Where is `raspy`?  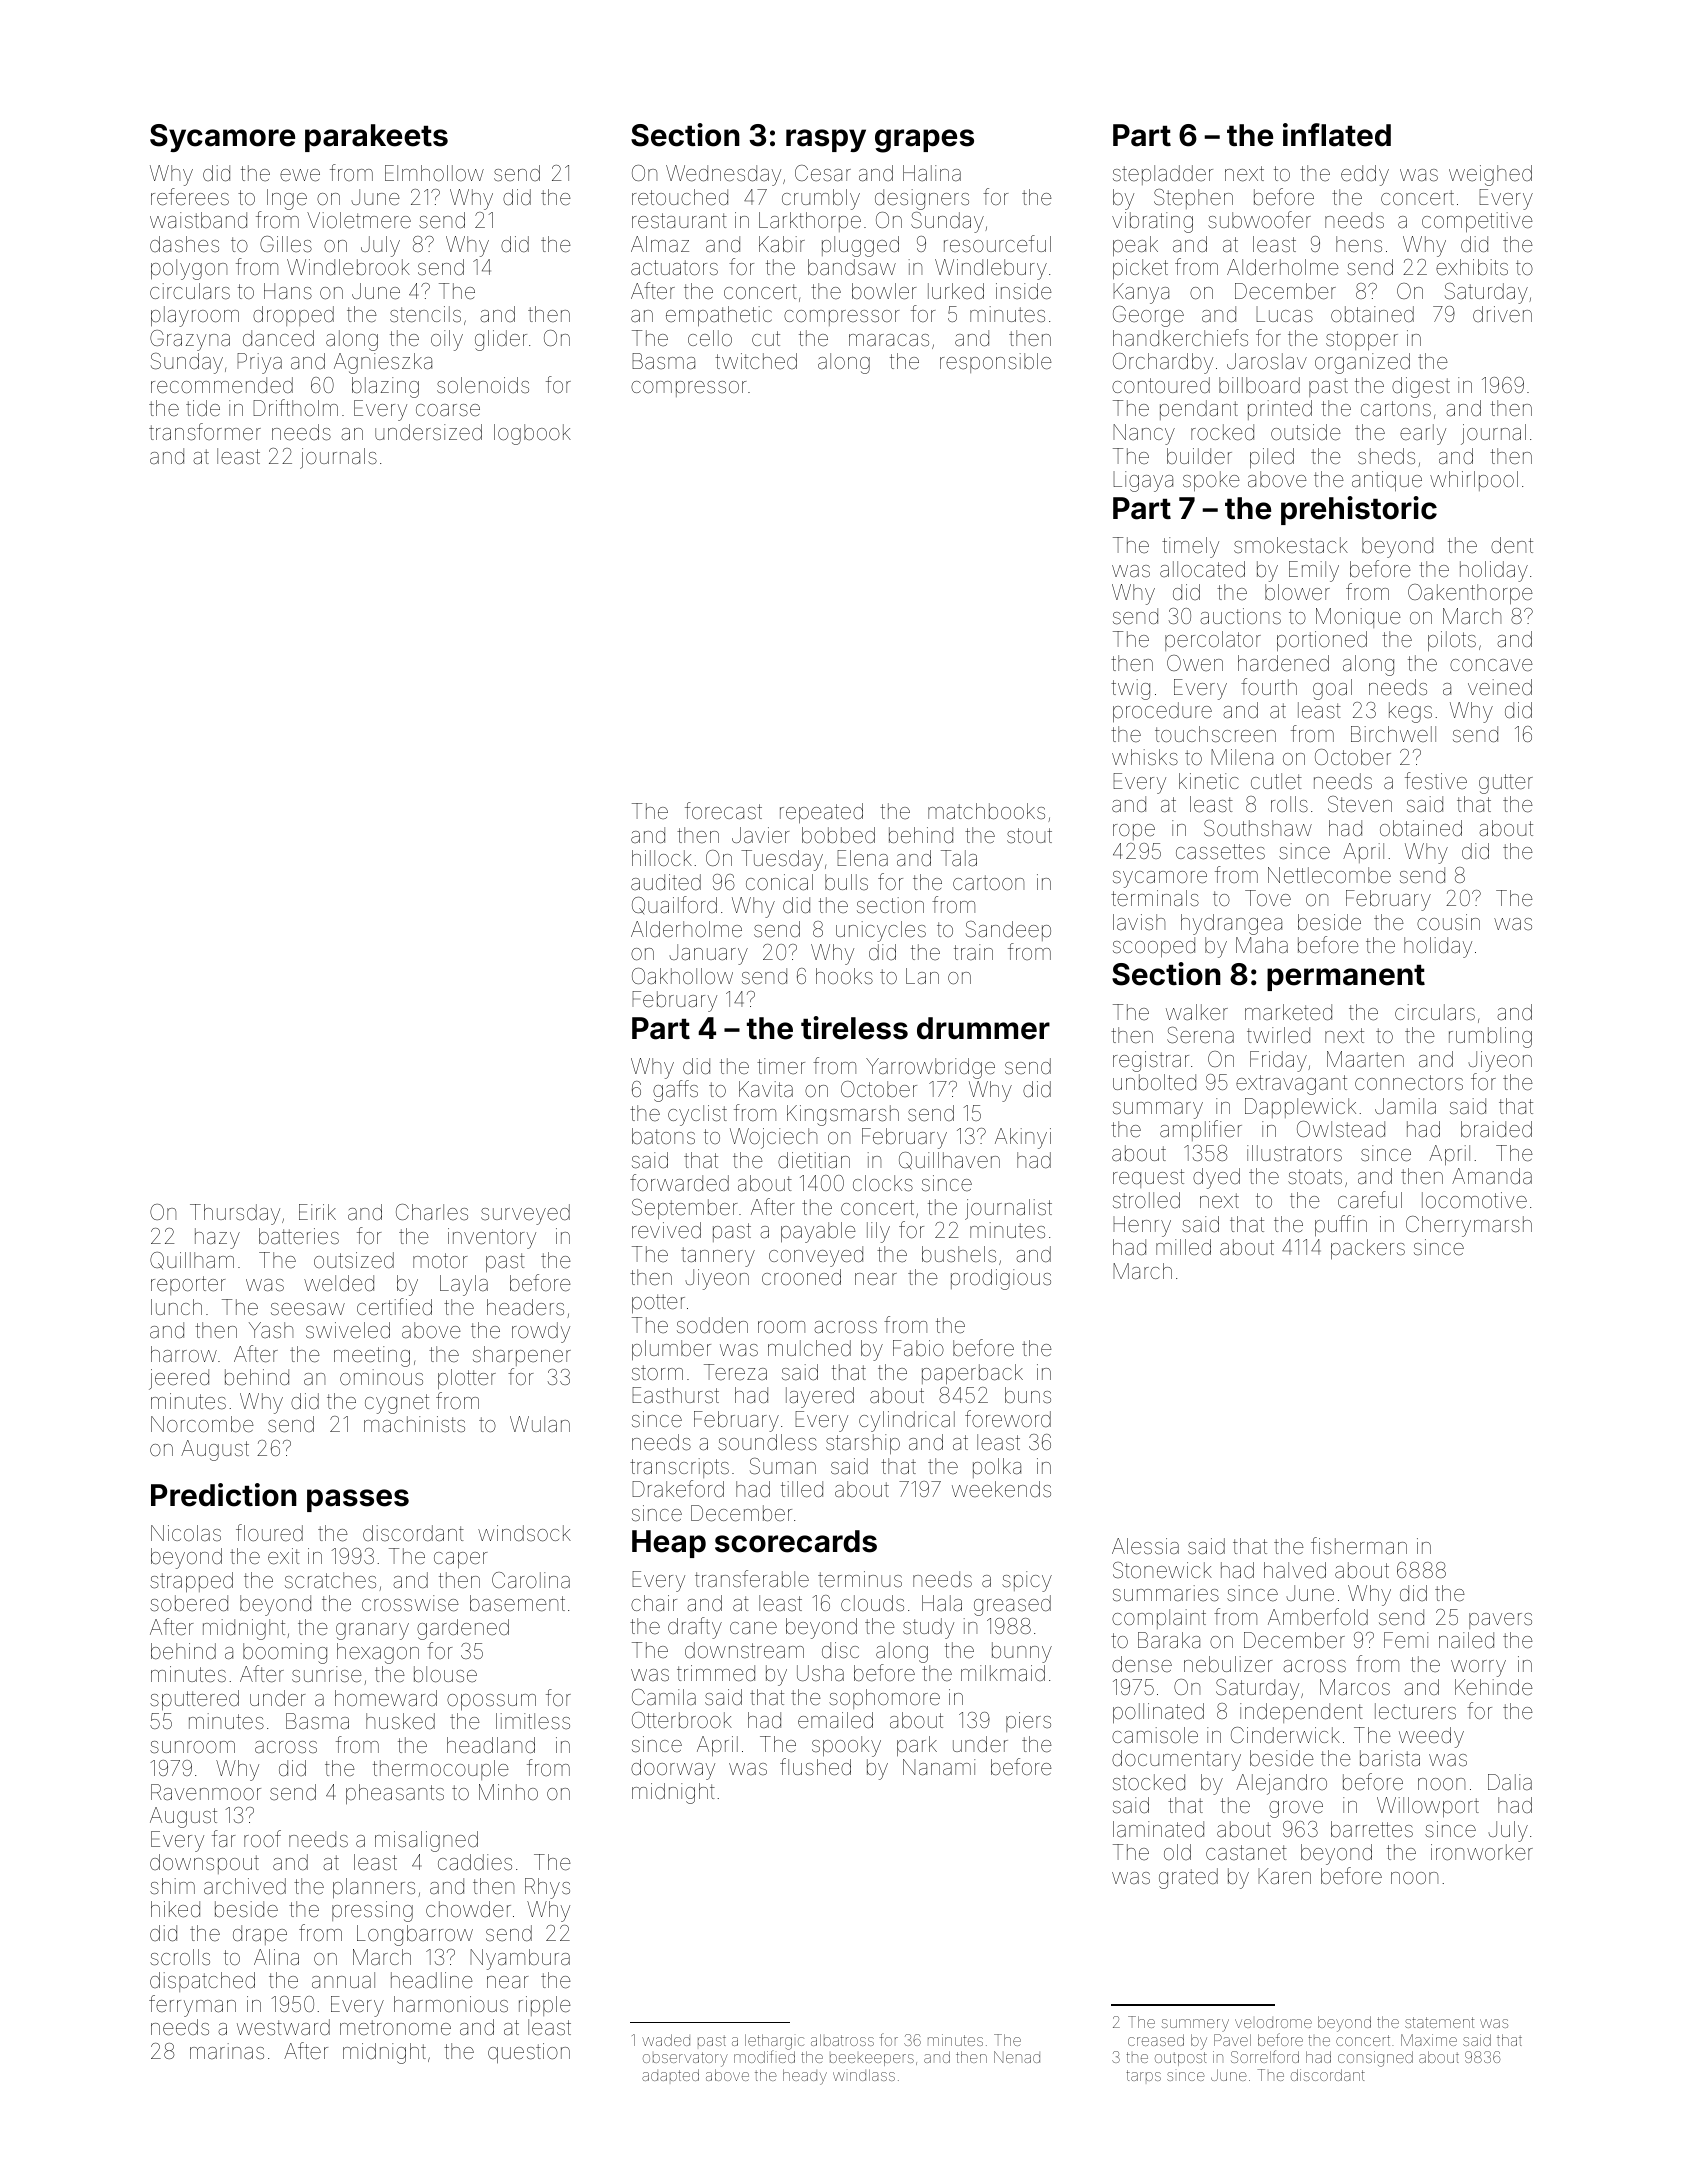 raspy is located at coordinates (826, 140).
